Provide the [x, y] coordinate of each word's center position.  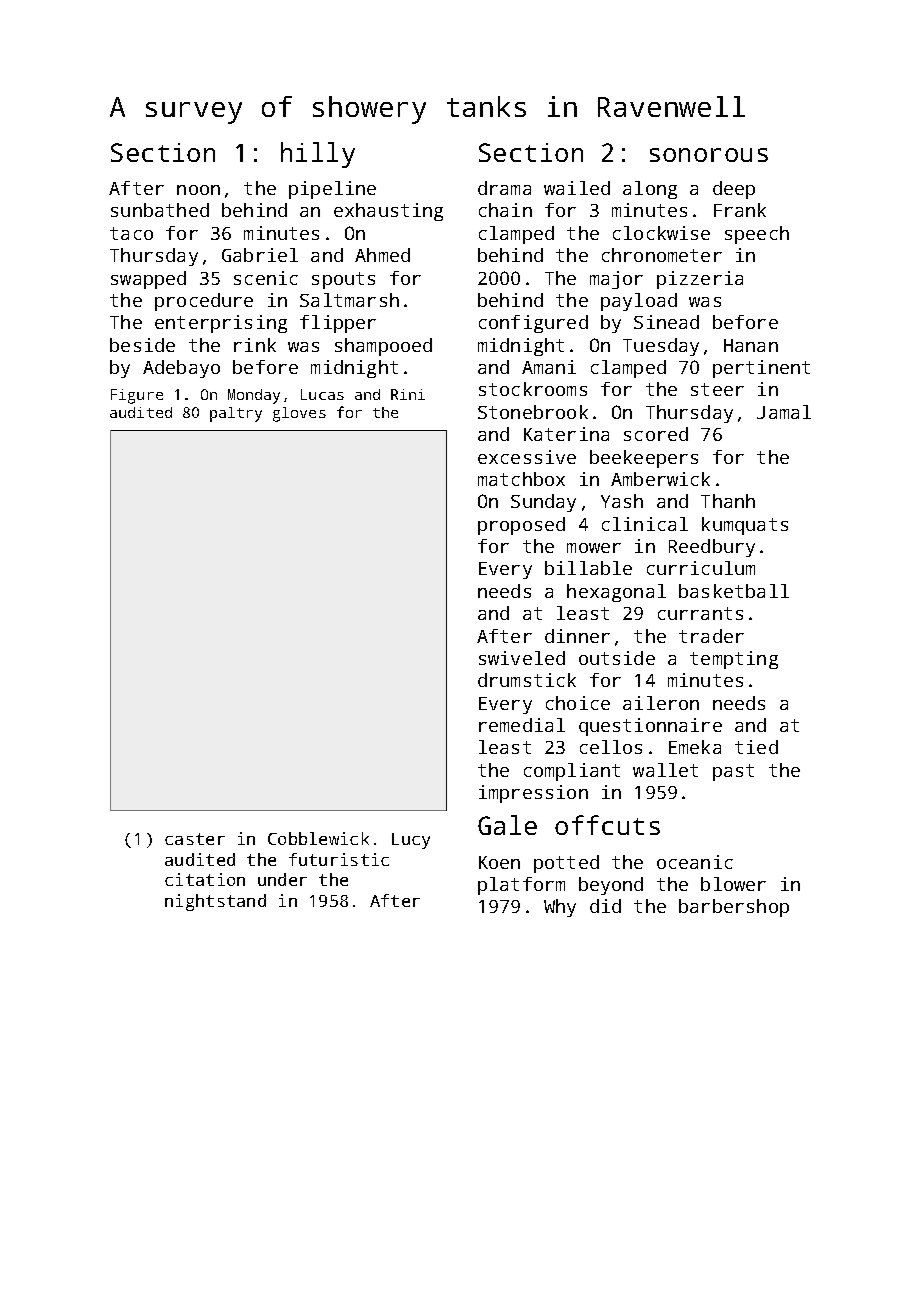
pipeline [332, 190]
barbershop [734, 908]
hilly [318, 155]
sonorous [709, 155]
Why [560, 908]
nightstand [215, 902]
